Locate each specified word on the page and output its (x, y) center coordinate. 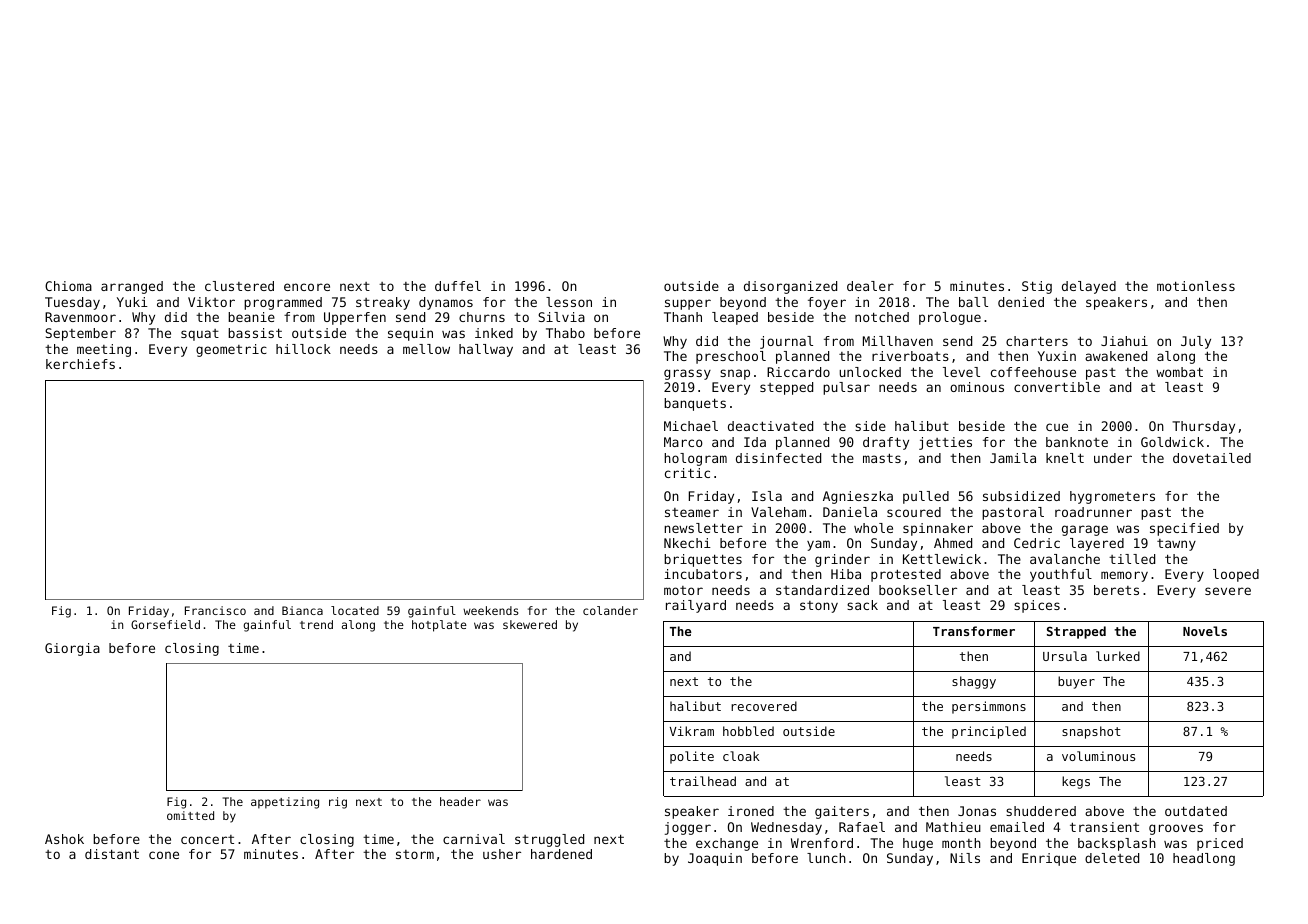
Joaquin (715, 859)
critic (687, 473)
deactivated (770, 426)
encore (307, 287)
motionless (1196, 286)
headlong (1204, 859)
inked (494, 333)
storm (415, 854)
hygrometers (1112, 497)
